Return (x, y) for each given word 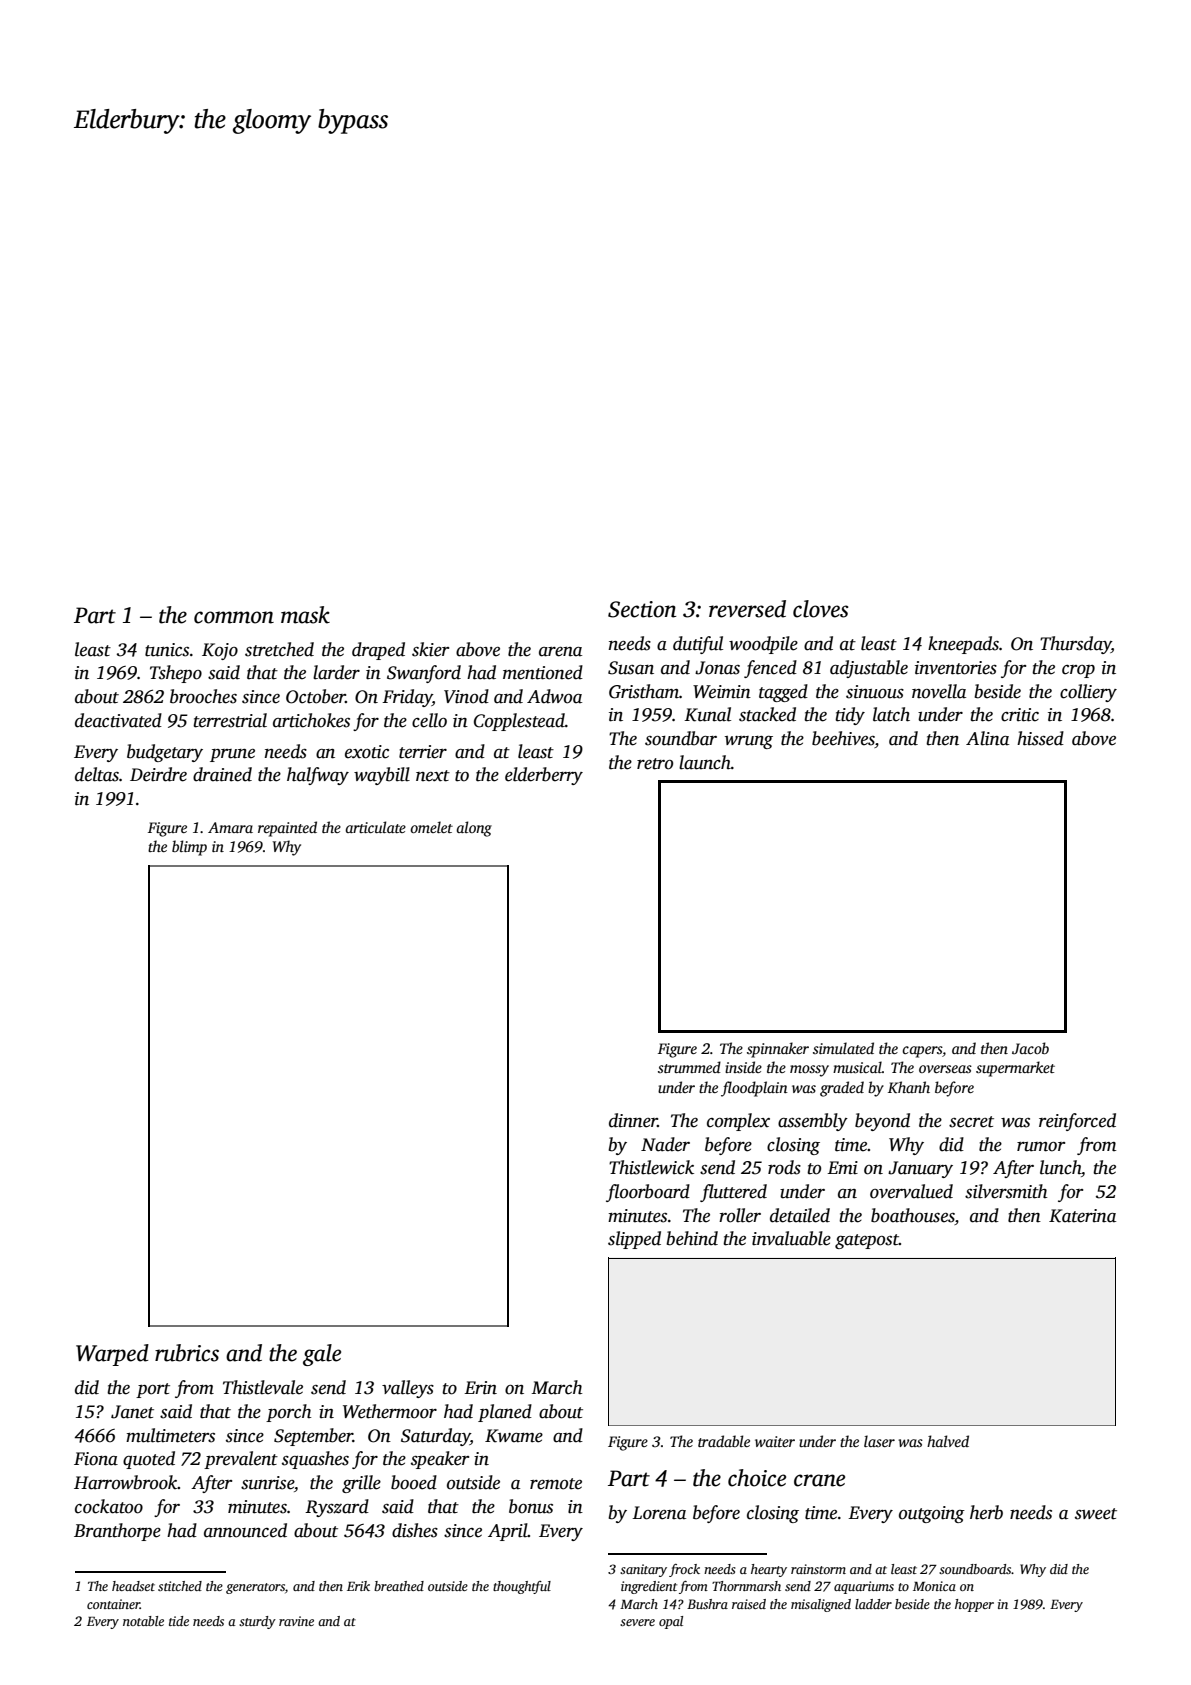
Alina (987, 738)
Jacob (1030, 1048)
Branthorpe (117, 1532)
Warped (112, 1355)
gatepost (867, 1241)
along (474, 829)
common (234, 617)
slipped (634, 1240)
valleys (408, 1389)
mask (305, 615)
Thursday (1075, 645)
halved (948, 1441)
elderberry (544, 776)
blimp (189, 848)
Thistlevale (263, 1387)
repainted (287, 829)
